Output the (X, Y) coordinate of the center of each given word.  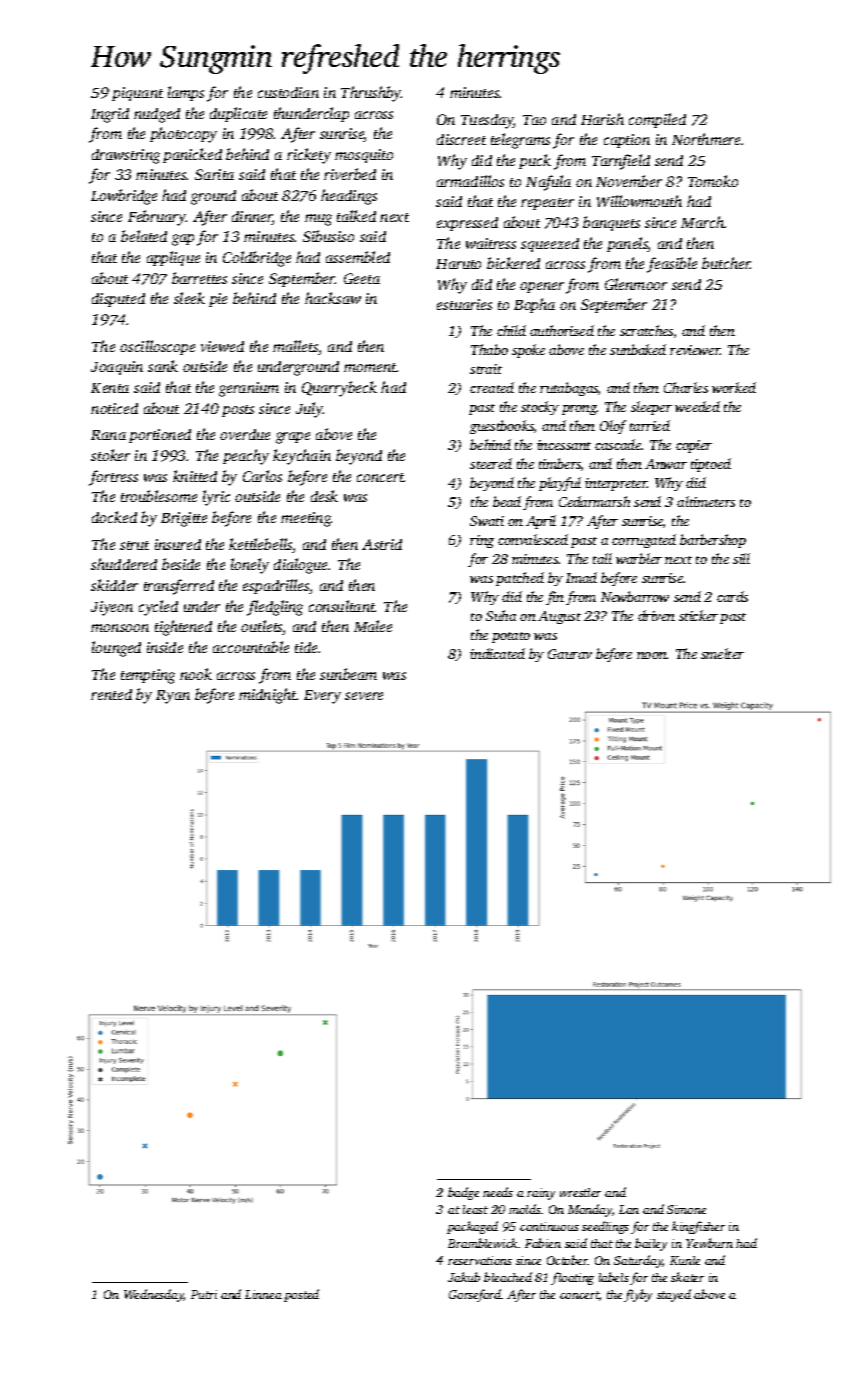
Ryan (173, 697)
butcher (726, 263)
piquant (137, 94)
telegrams (520, 141)
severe (364, 696)
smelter (722, 653)
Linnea (263, 1294)
